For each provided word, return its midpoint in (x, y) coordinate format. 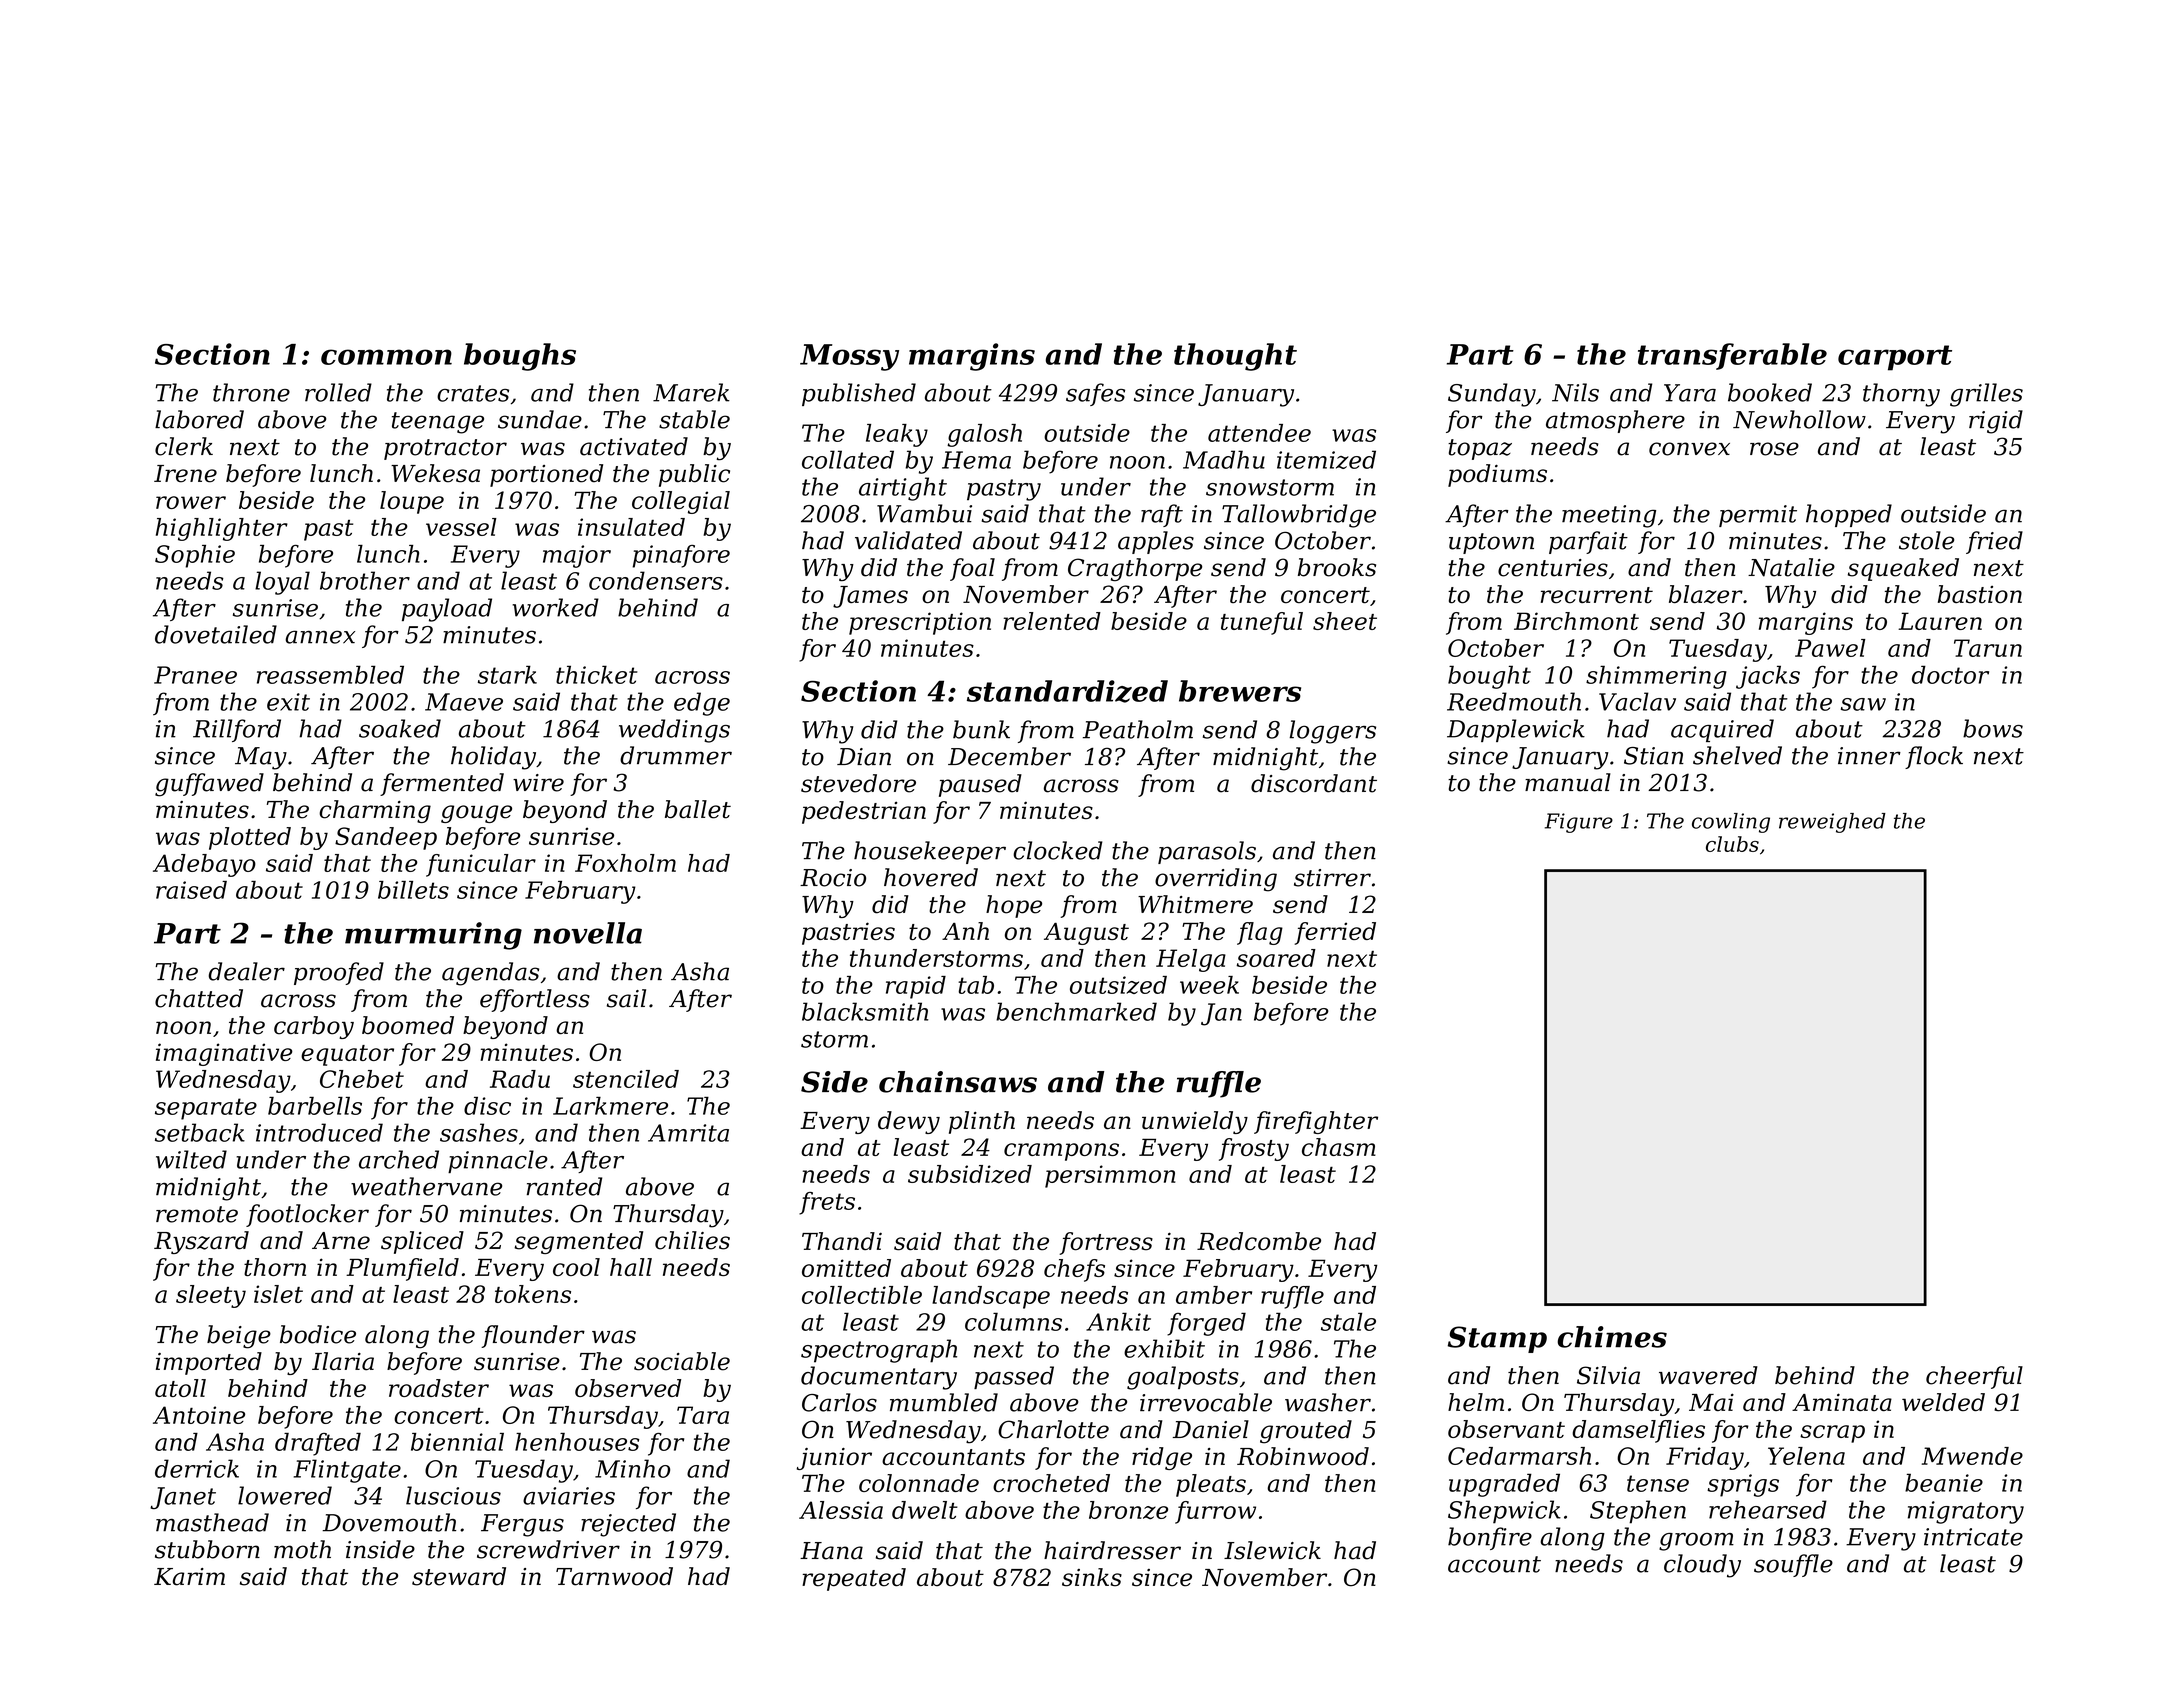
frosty (1254, 1149)
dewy (909, 1122)
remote (197, 1214)
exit (288, 702)
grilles (1986, 395)
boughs (520, 357)
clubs (1732, 844)
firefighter (1316, 1122)
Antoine (199, 1415)
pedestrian (864, 812)
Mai (1711, 1402)
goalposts (1183, 1378)
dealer (247, 971)
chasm (1339, 1147)
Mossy (849, 357)
